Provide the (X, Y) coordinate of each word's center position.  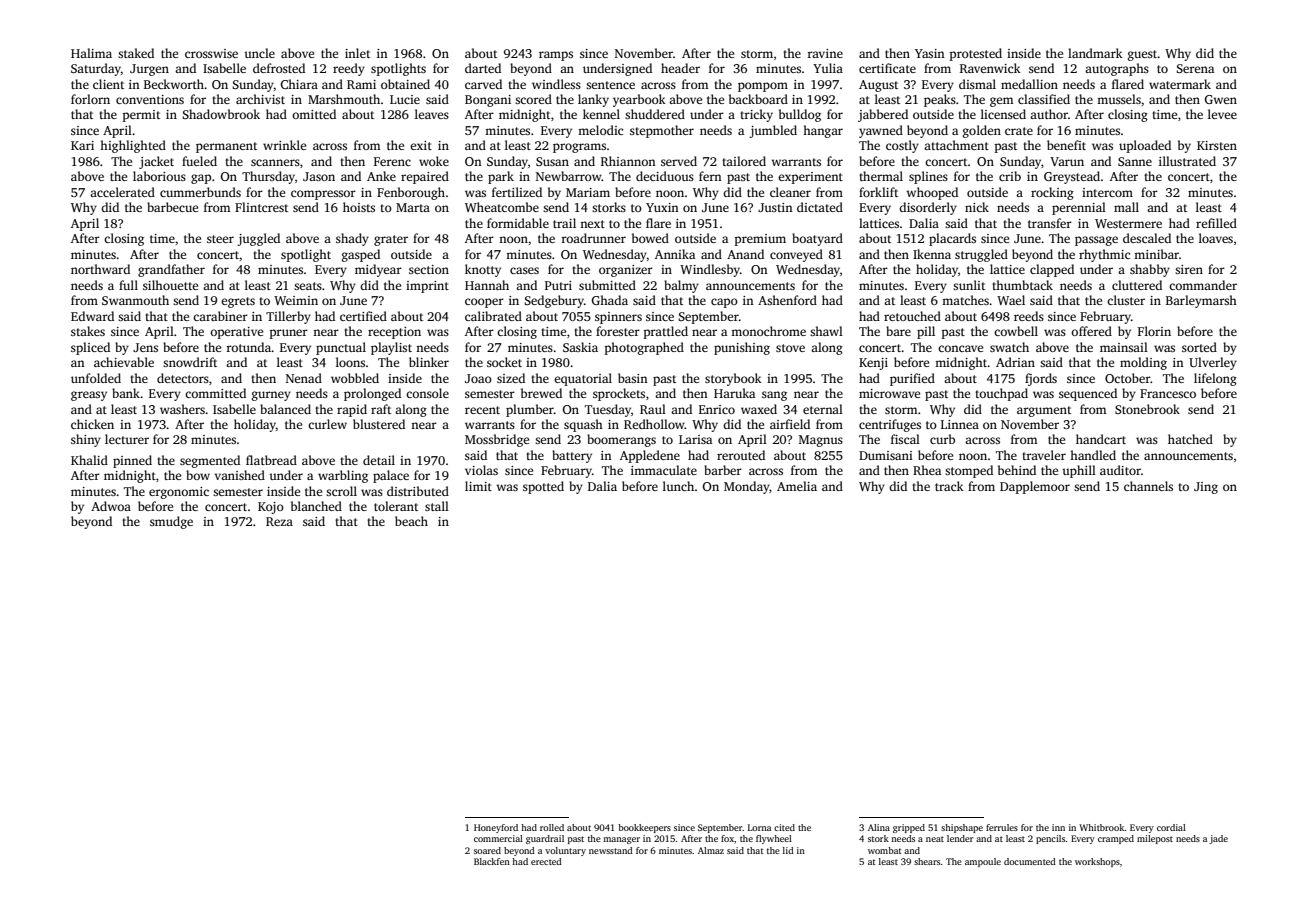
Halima (91, 53)
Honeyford (496, 828)
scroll (341, 491)
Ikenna (932, 254)
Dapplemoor (1035, 487)
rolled (552, 827)
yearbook (639, 100)
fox (727, 838)
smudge (171, 522)
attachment (956, 145)
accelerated (122, 192)
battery (572, 456)
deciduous (665, 176)
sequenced (1088, 394)
